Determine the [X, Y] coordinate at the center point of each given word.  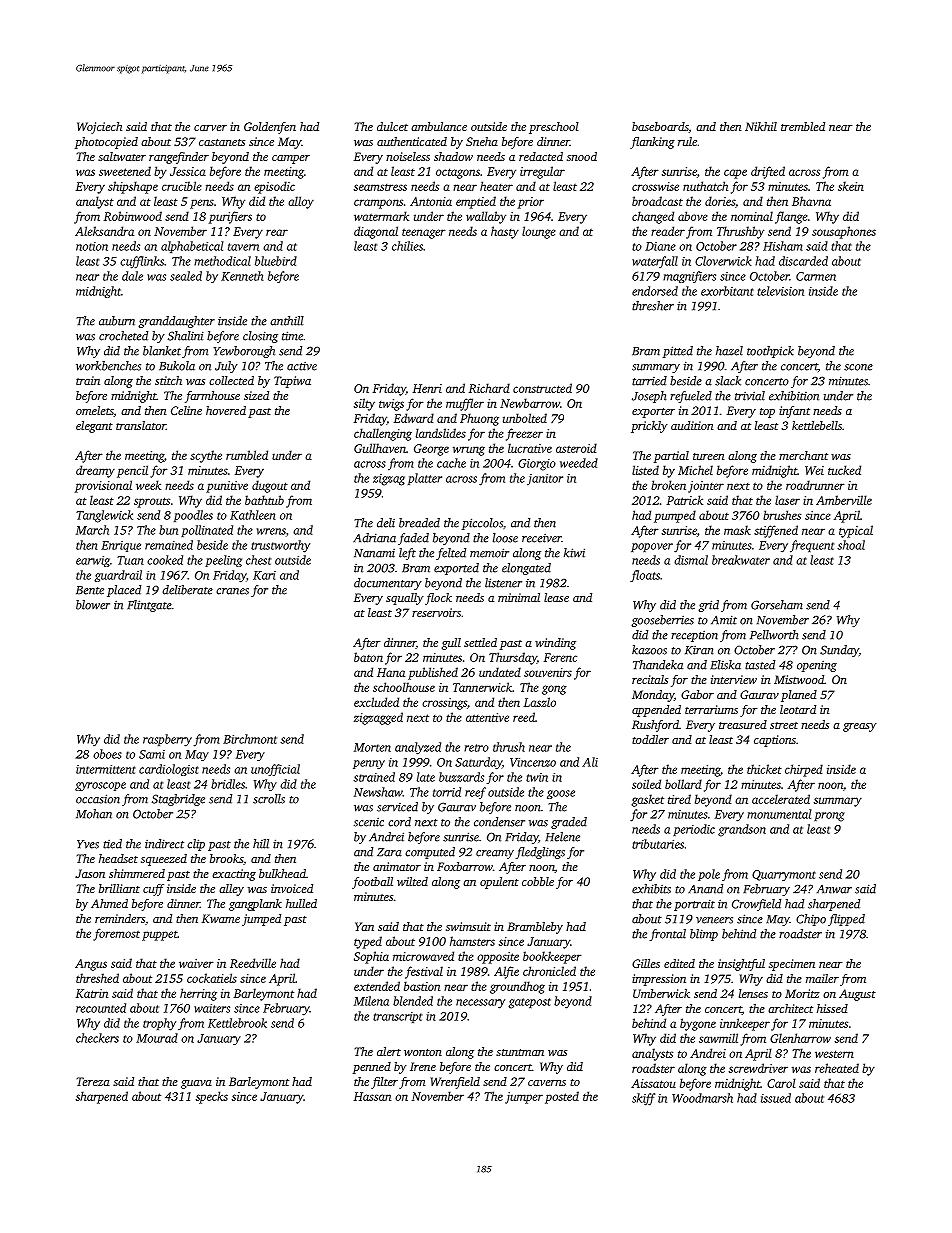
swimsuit [468, 926]
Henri [427, 388]
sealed [186, 276]
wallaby [486, 217]
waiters [212, 1008]
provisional [103, 486]
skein [851, 186]
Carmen [816, 276]
